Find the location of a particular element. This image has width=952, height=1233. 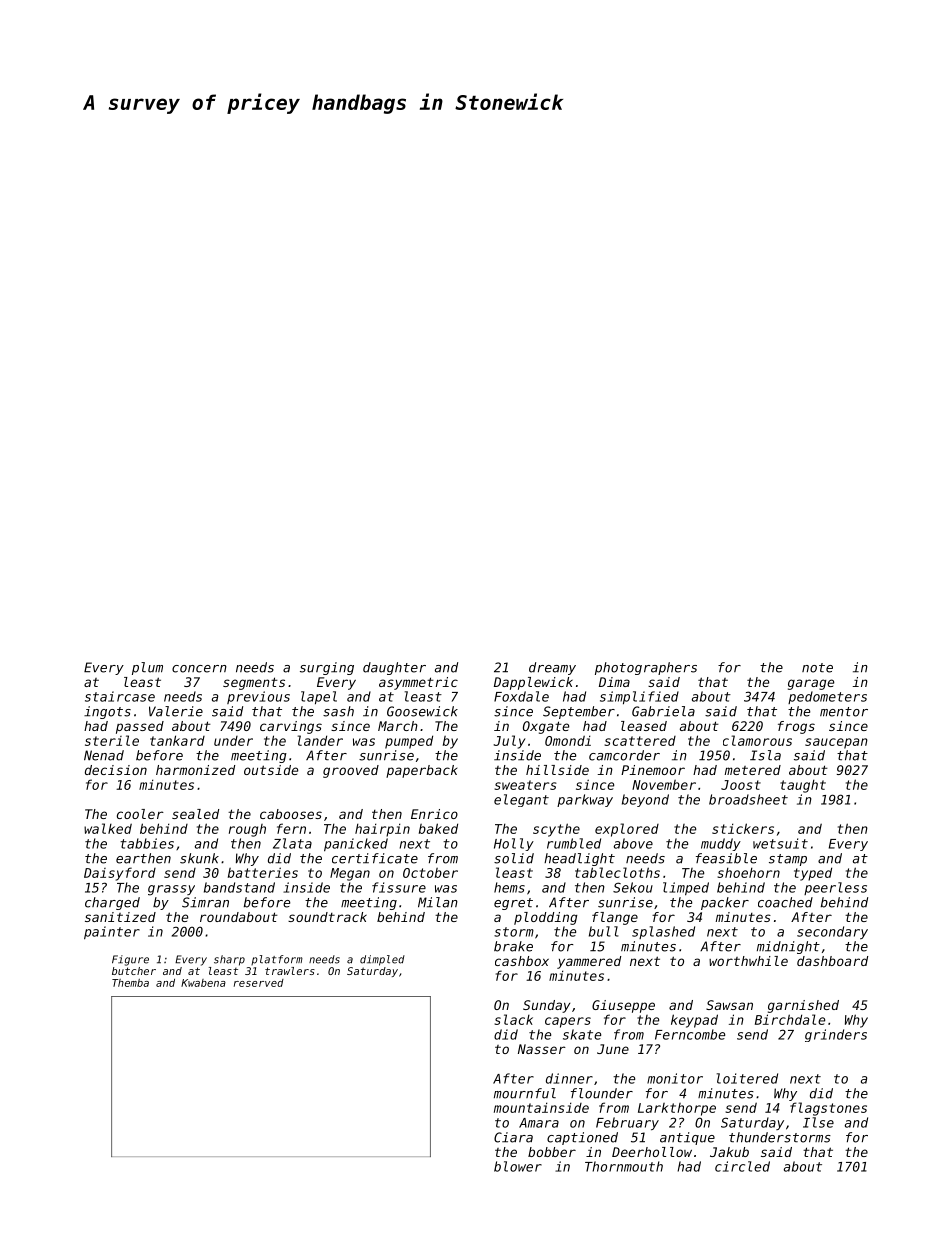

Sawsan is located at coordinates (729, 1005).
